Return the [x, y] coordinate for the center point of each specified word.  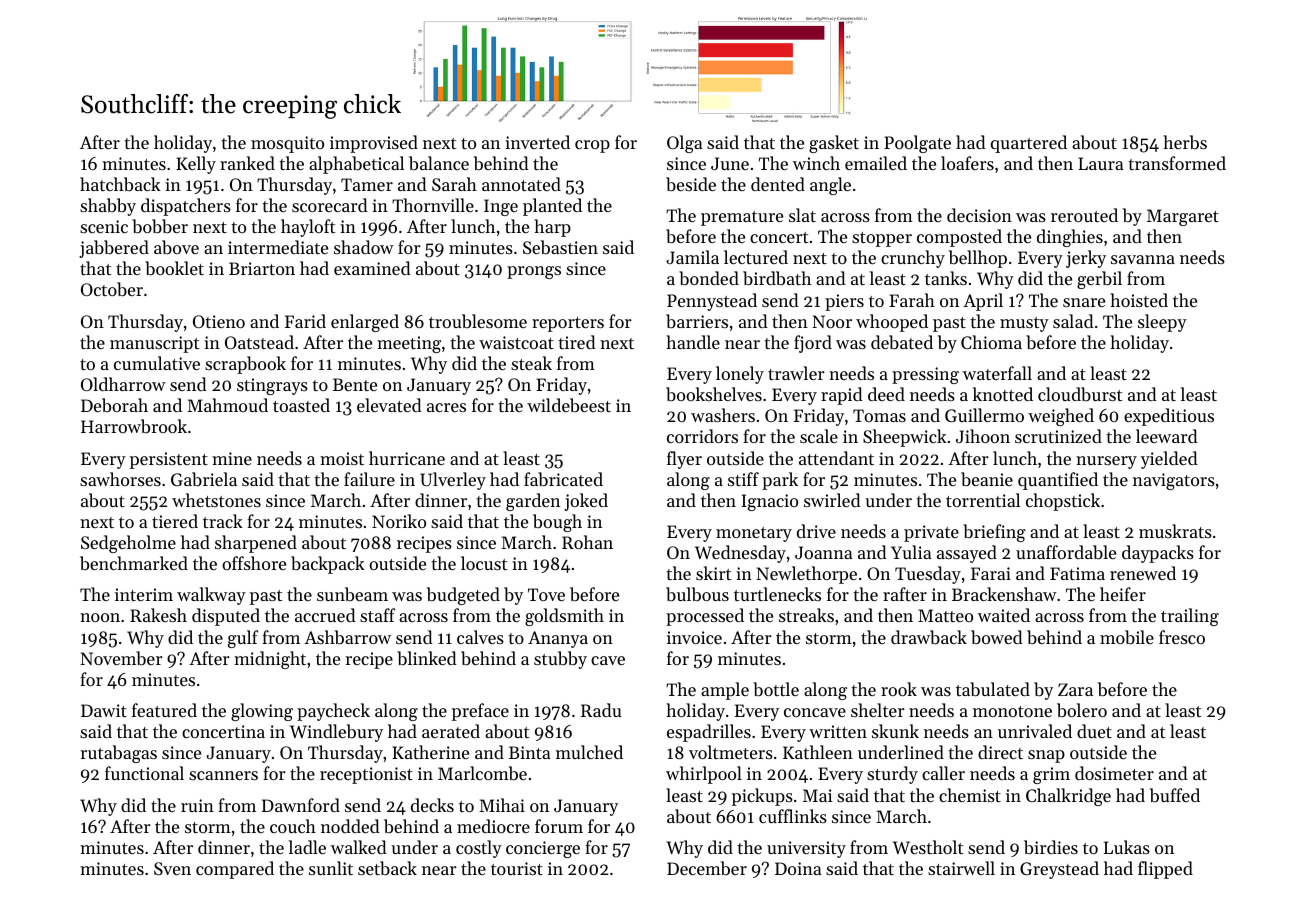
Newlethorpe [806, 575]
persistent [169, 460]
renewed [1143, 573]
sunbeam [352, 594]
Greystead [1059, 870]
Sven [172, 868]
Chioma [991, 342]
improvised [374, 144]
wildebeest [569, 405]
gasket [834, 144]
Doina [798, 868]
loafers [967, 163]
